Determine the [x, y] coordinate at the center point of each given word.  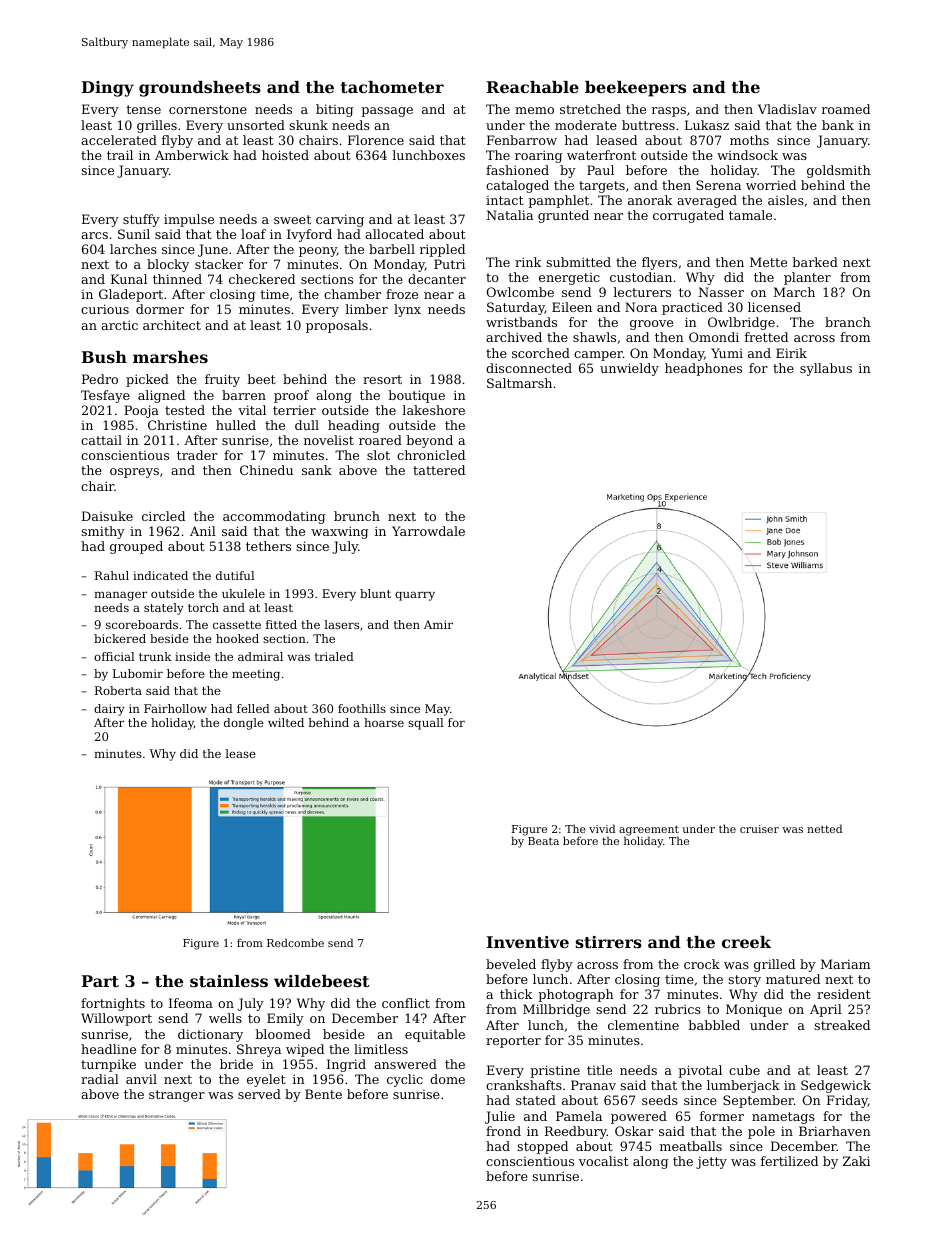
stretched [590, 109]
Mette [768, 262]
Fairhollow [175, 708]
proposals [337, 326]
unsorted [256, 125]
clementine [643, 1025]
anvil [141, 1079]
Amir [438, 624]
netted [824, 828]
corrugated [688, 216]
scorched [541, 353]
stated [536, 1100]
